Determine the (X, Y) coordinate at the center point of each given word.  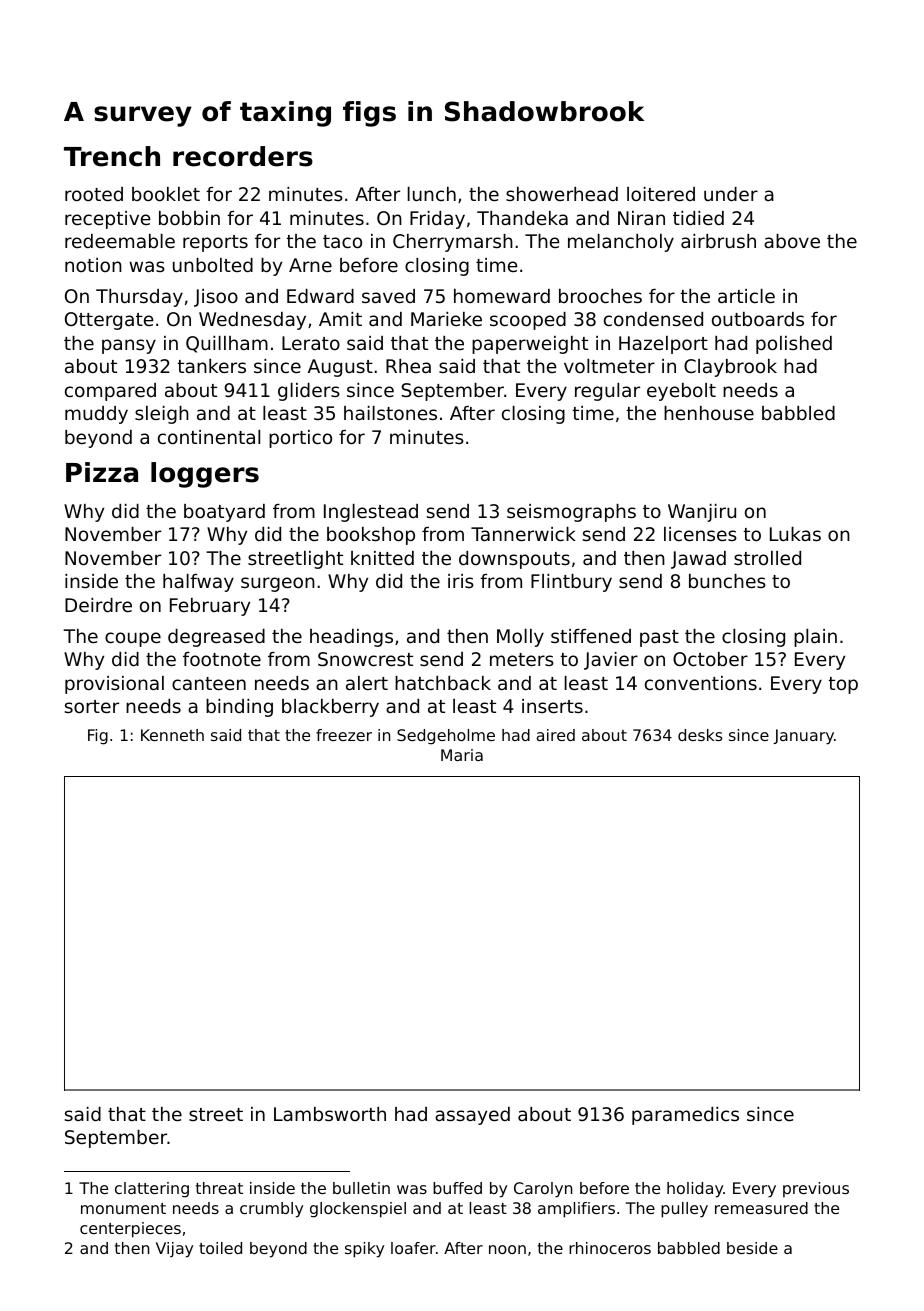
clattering (152, 1190)
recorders (243, 156)
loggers (205, 475)
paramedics (685, 1116)
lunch (432, 194)
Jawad (698, 560)
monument (123, 1208)
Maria (462, 755)
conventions (701, 683)
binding (239, 708)
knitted (382, 558)
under (731, 194)
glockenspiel (358, 1210)
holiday (695, 1190)
